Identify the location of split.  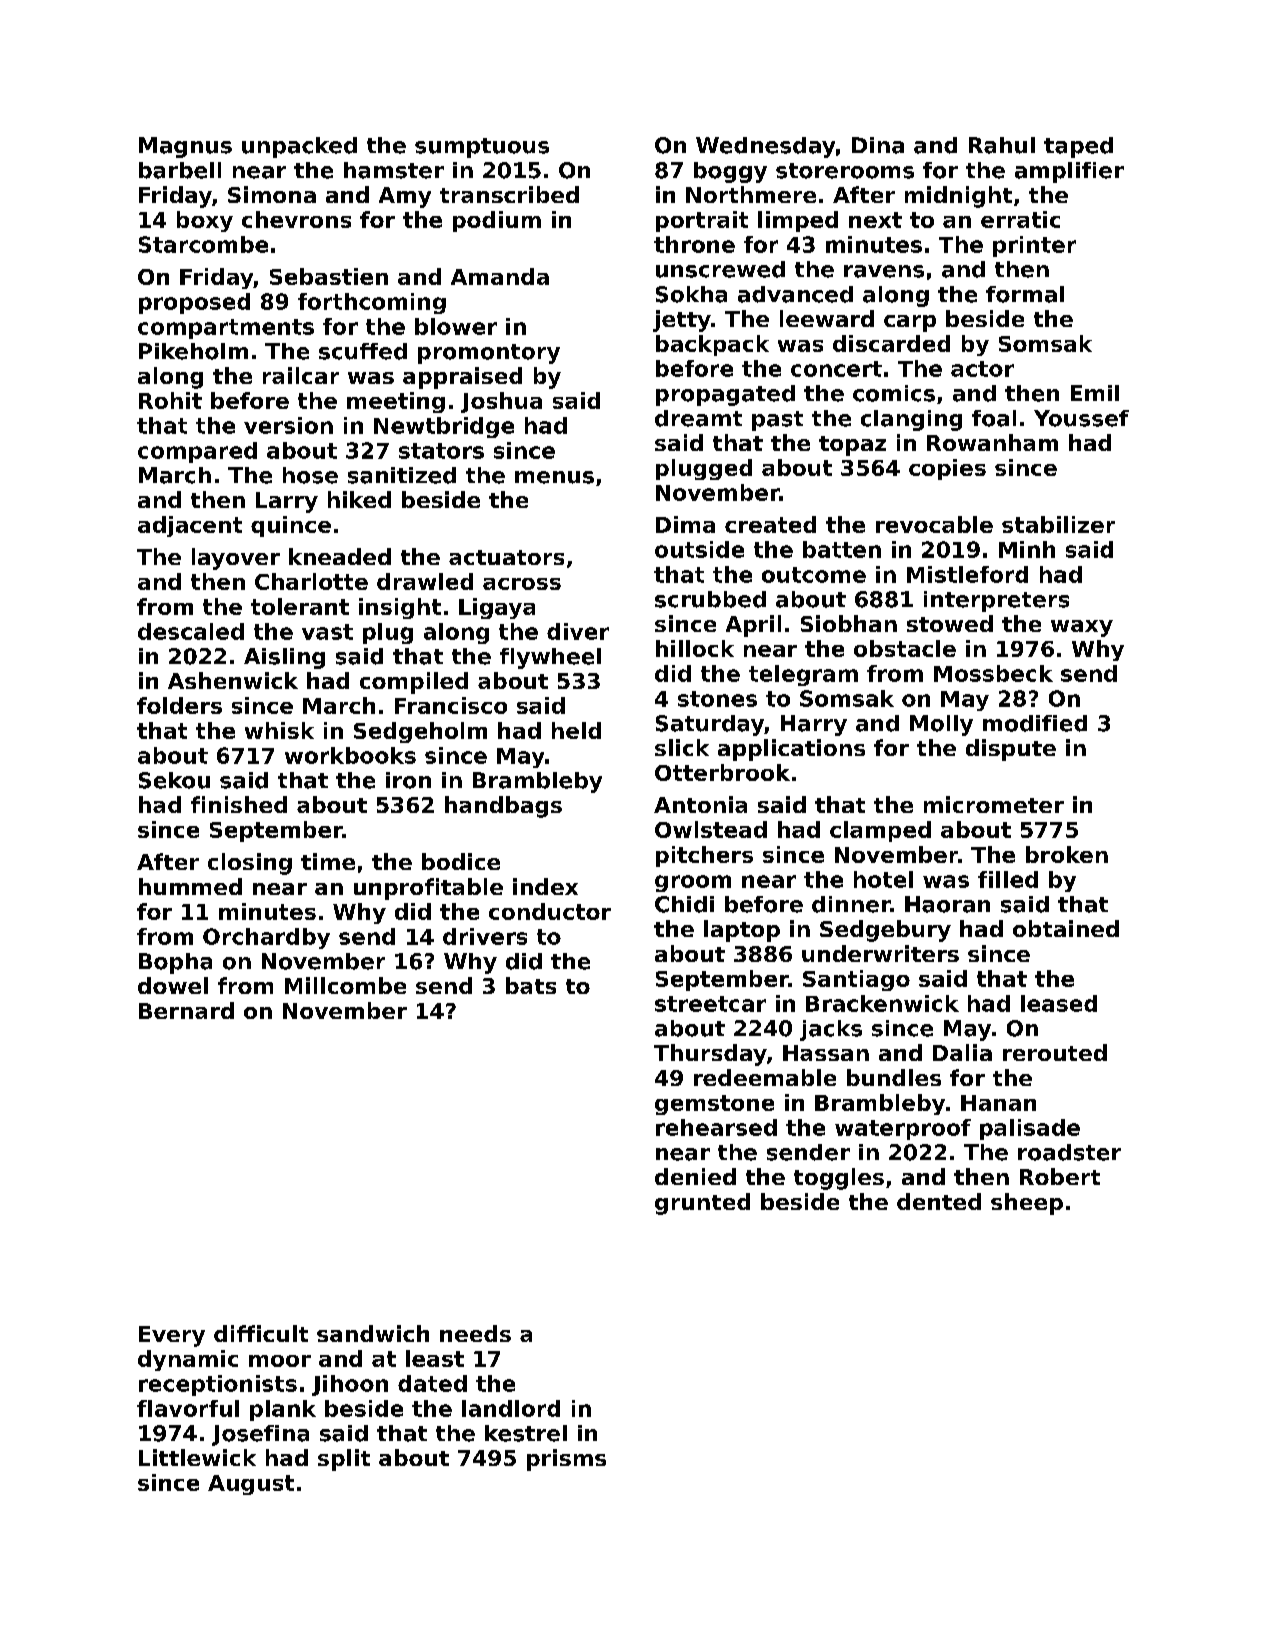
(344, 1460).
